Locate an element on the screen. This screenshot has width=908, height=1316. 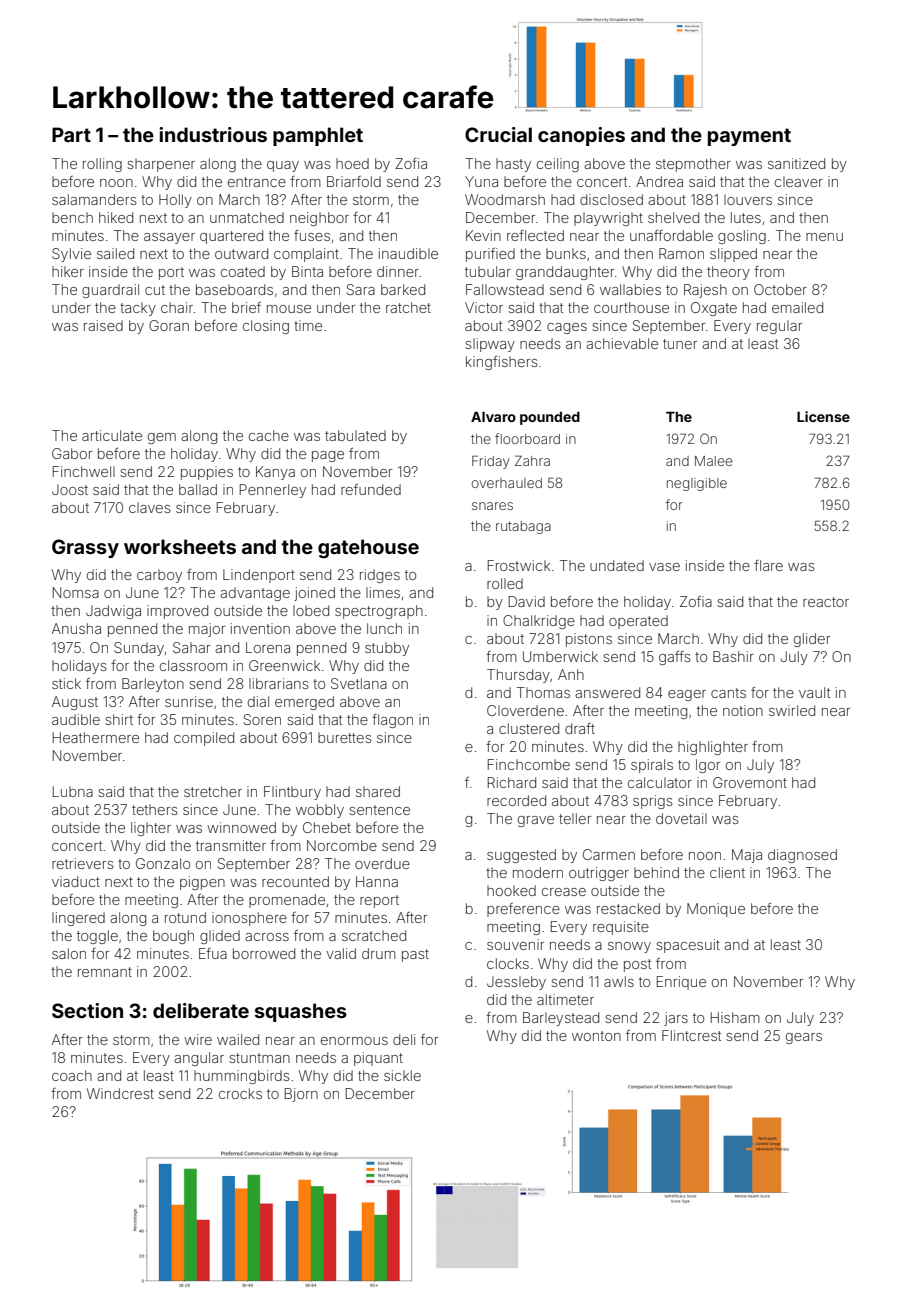
diagnosed is located at coordinates (802, 856).
